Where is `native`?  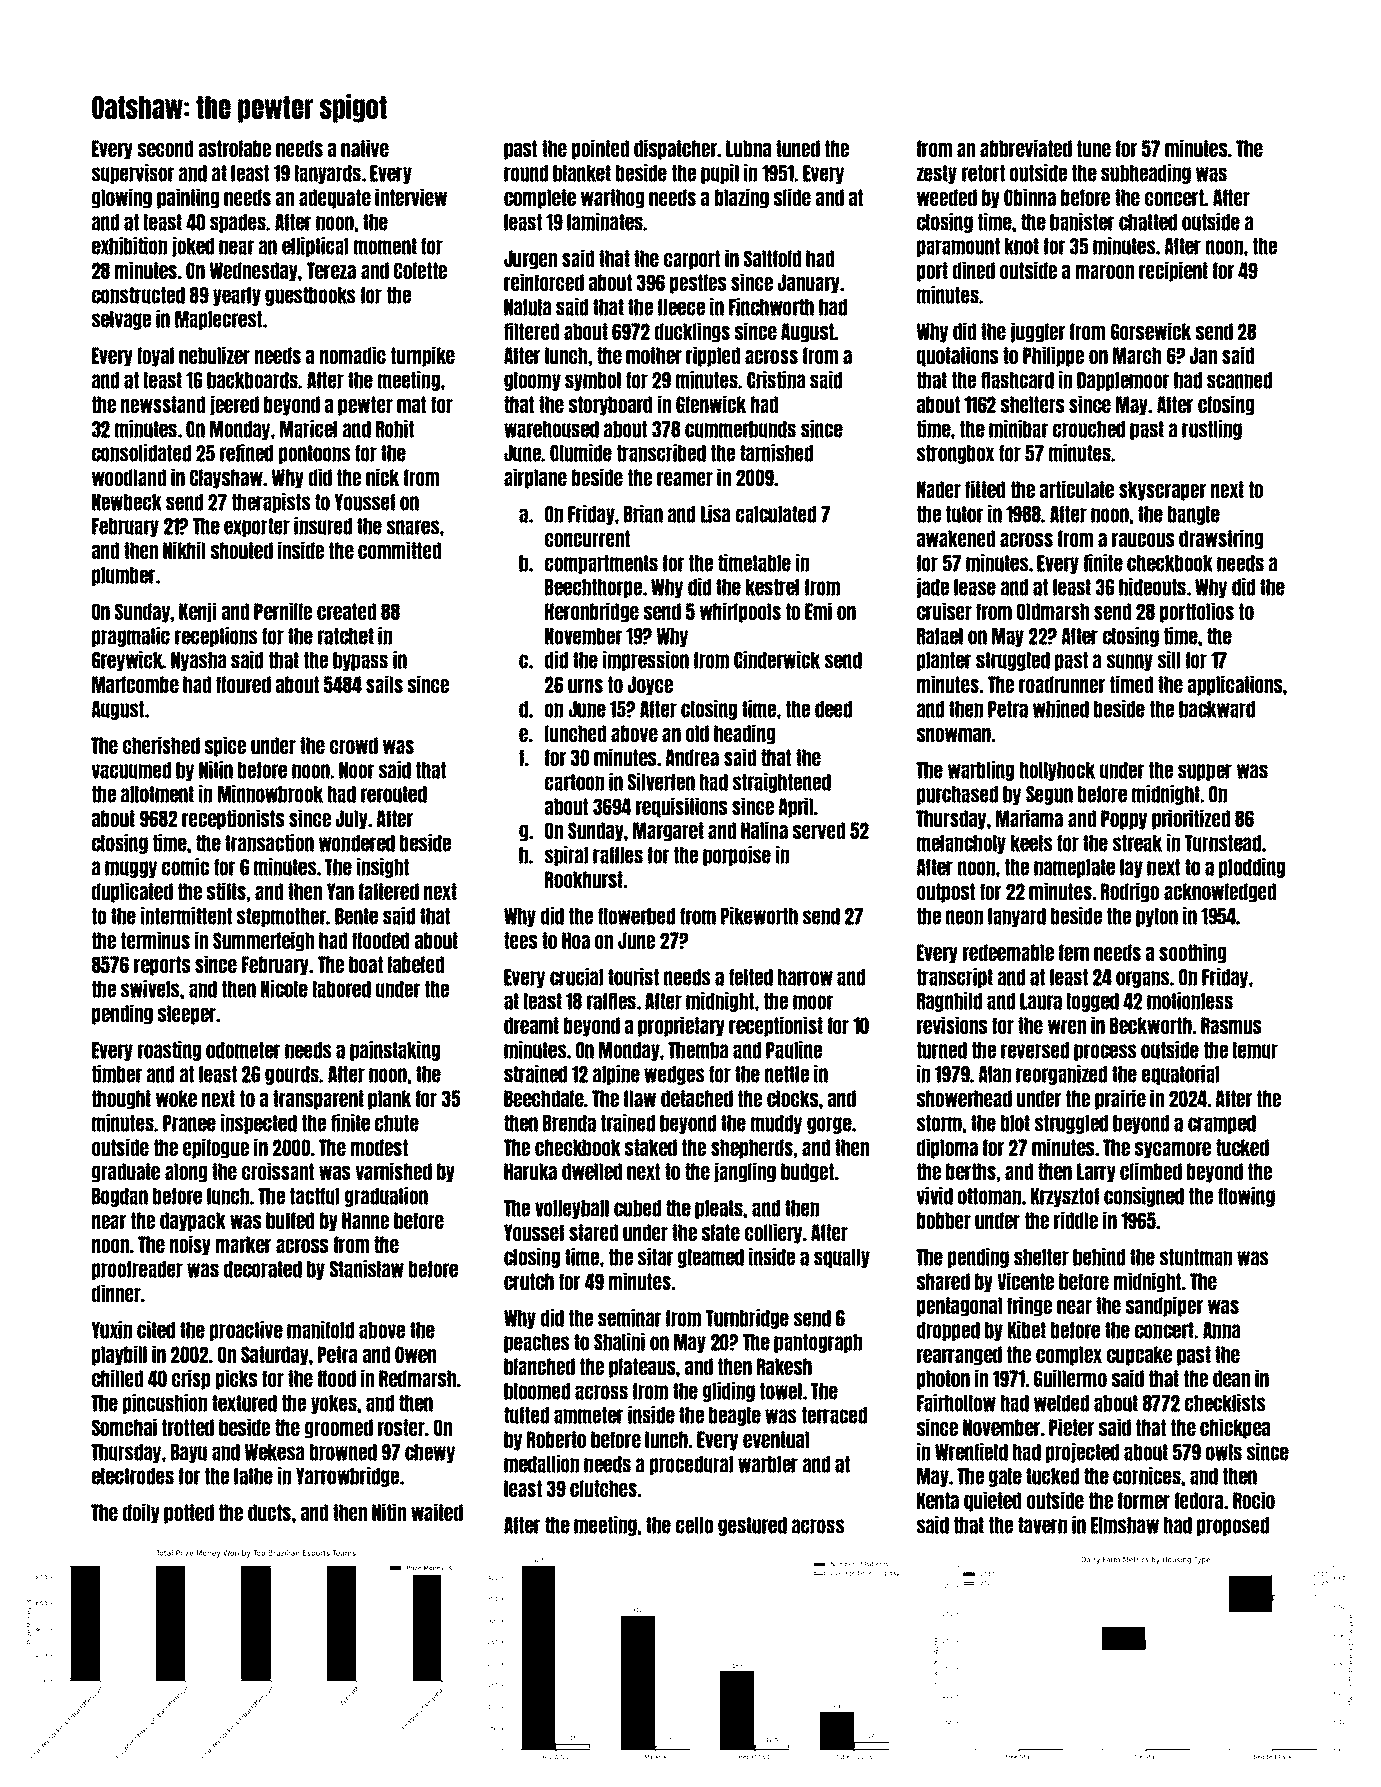
native is located at coordinates (365, 148).
